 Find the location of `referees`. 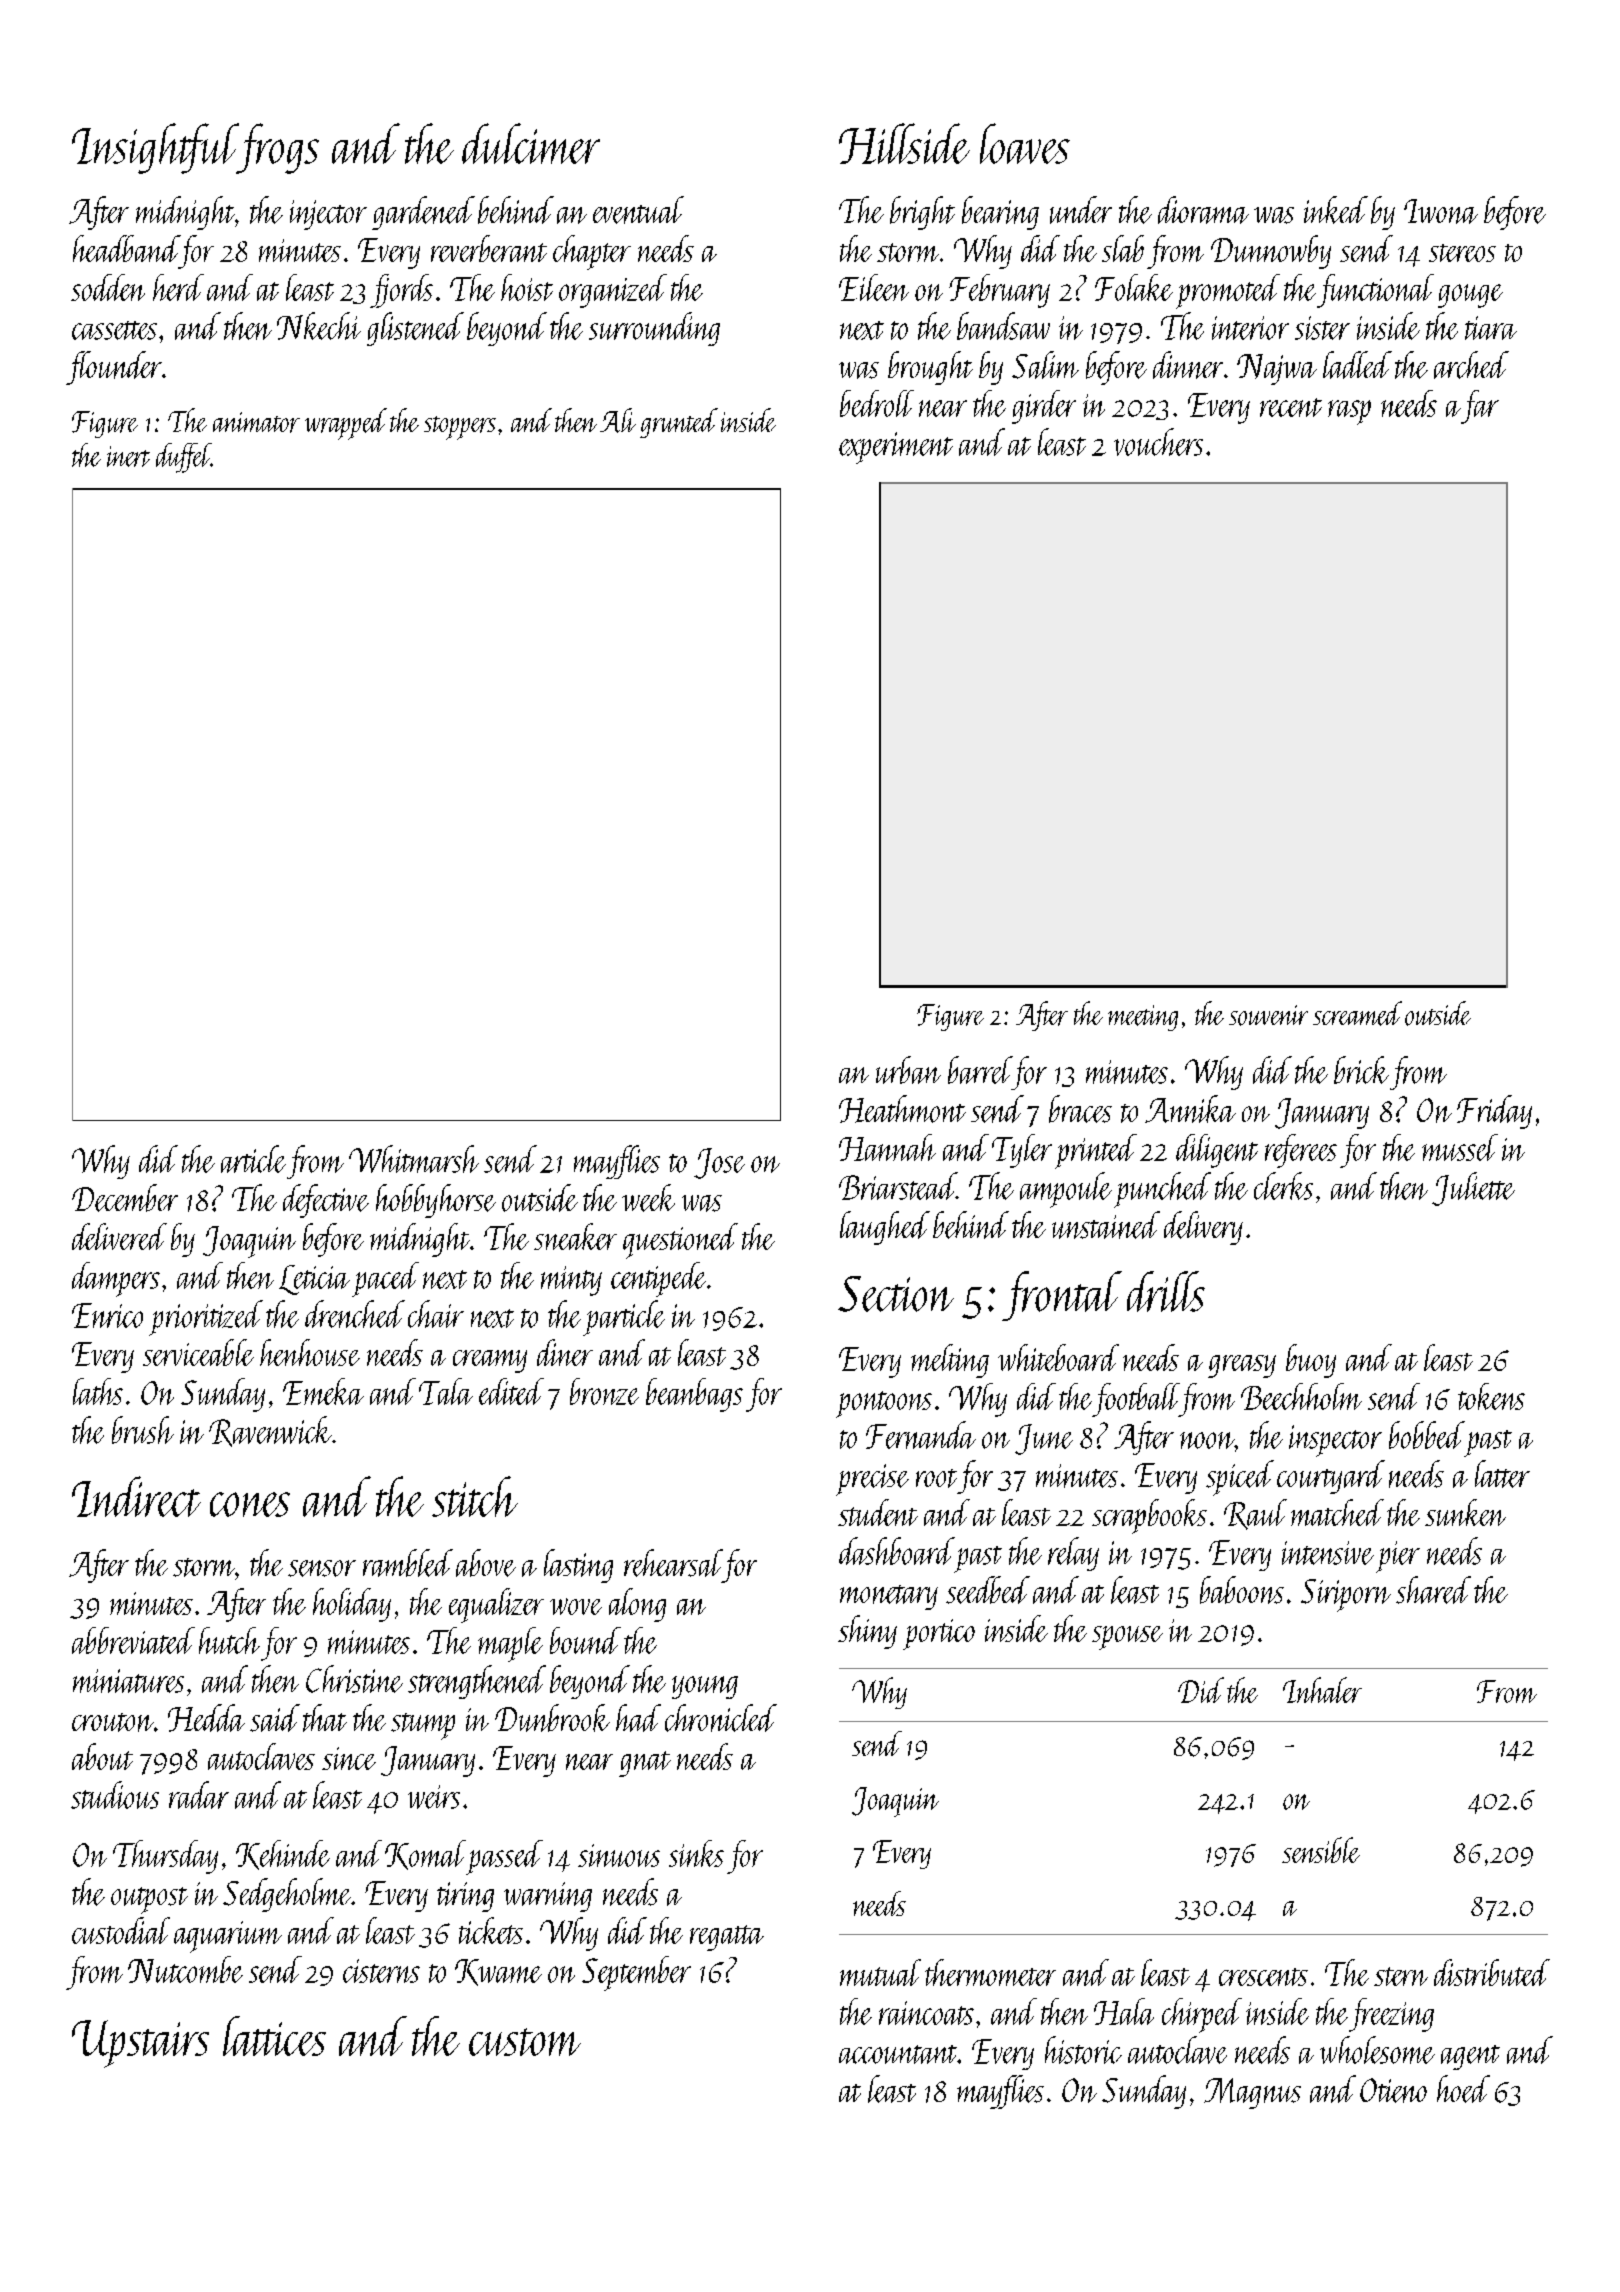

referees is located at coordinates (1301, 1151).
